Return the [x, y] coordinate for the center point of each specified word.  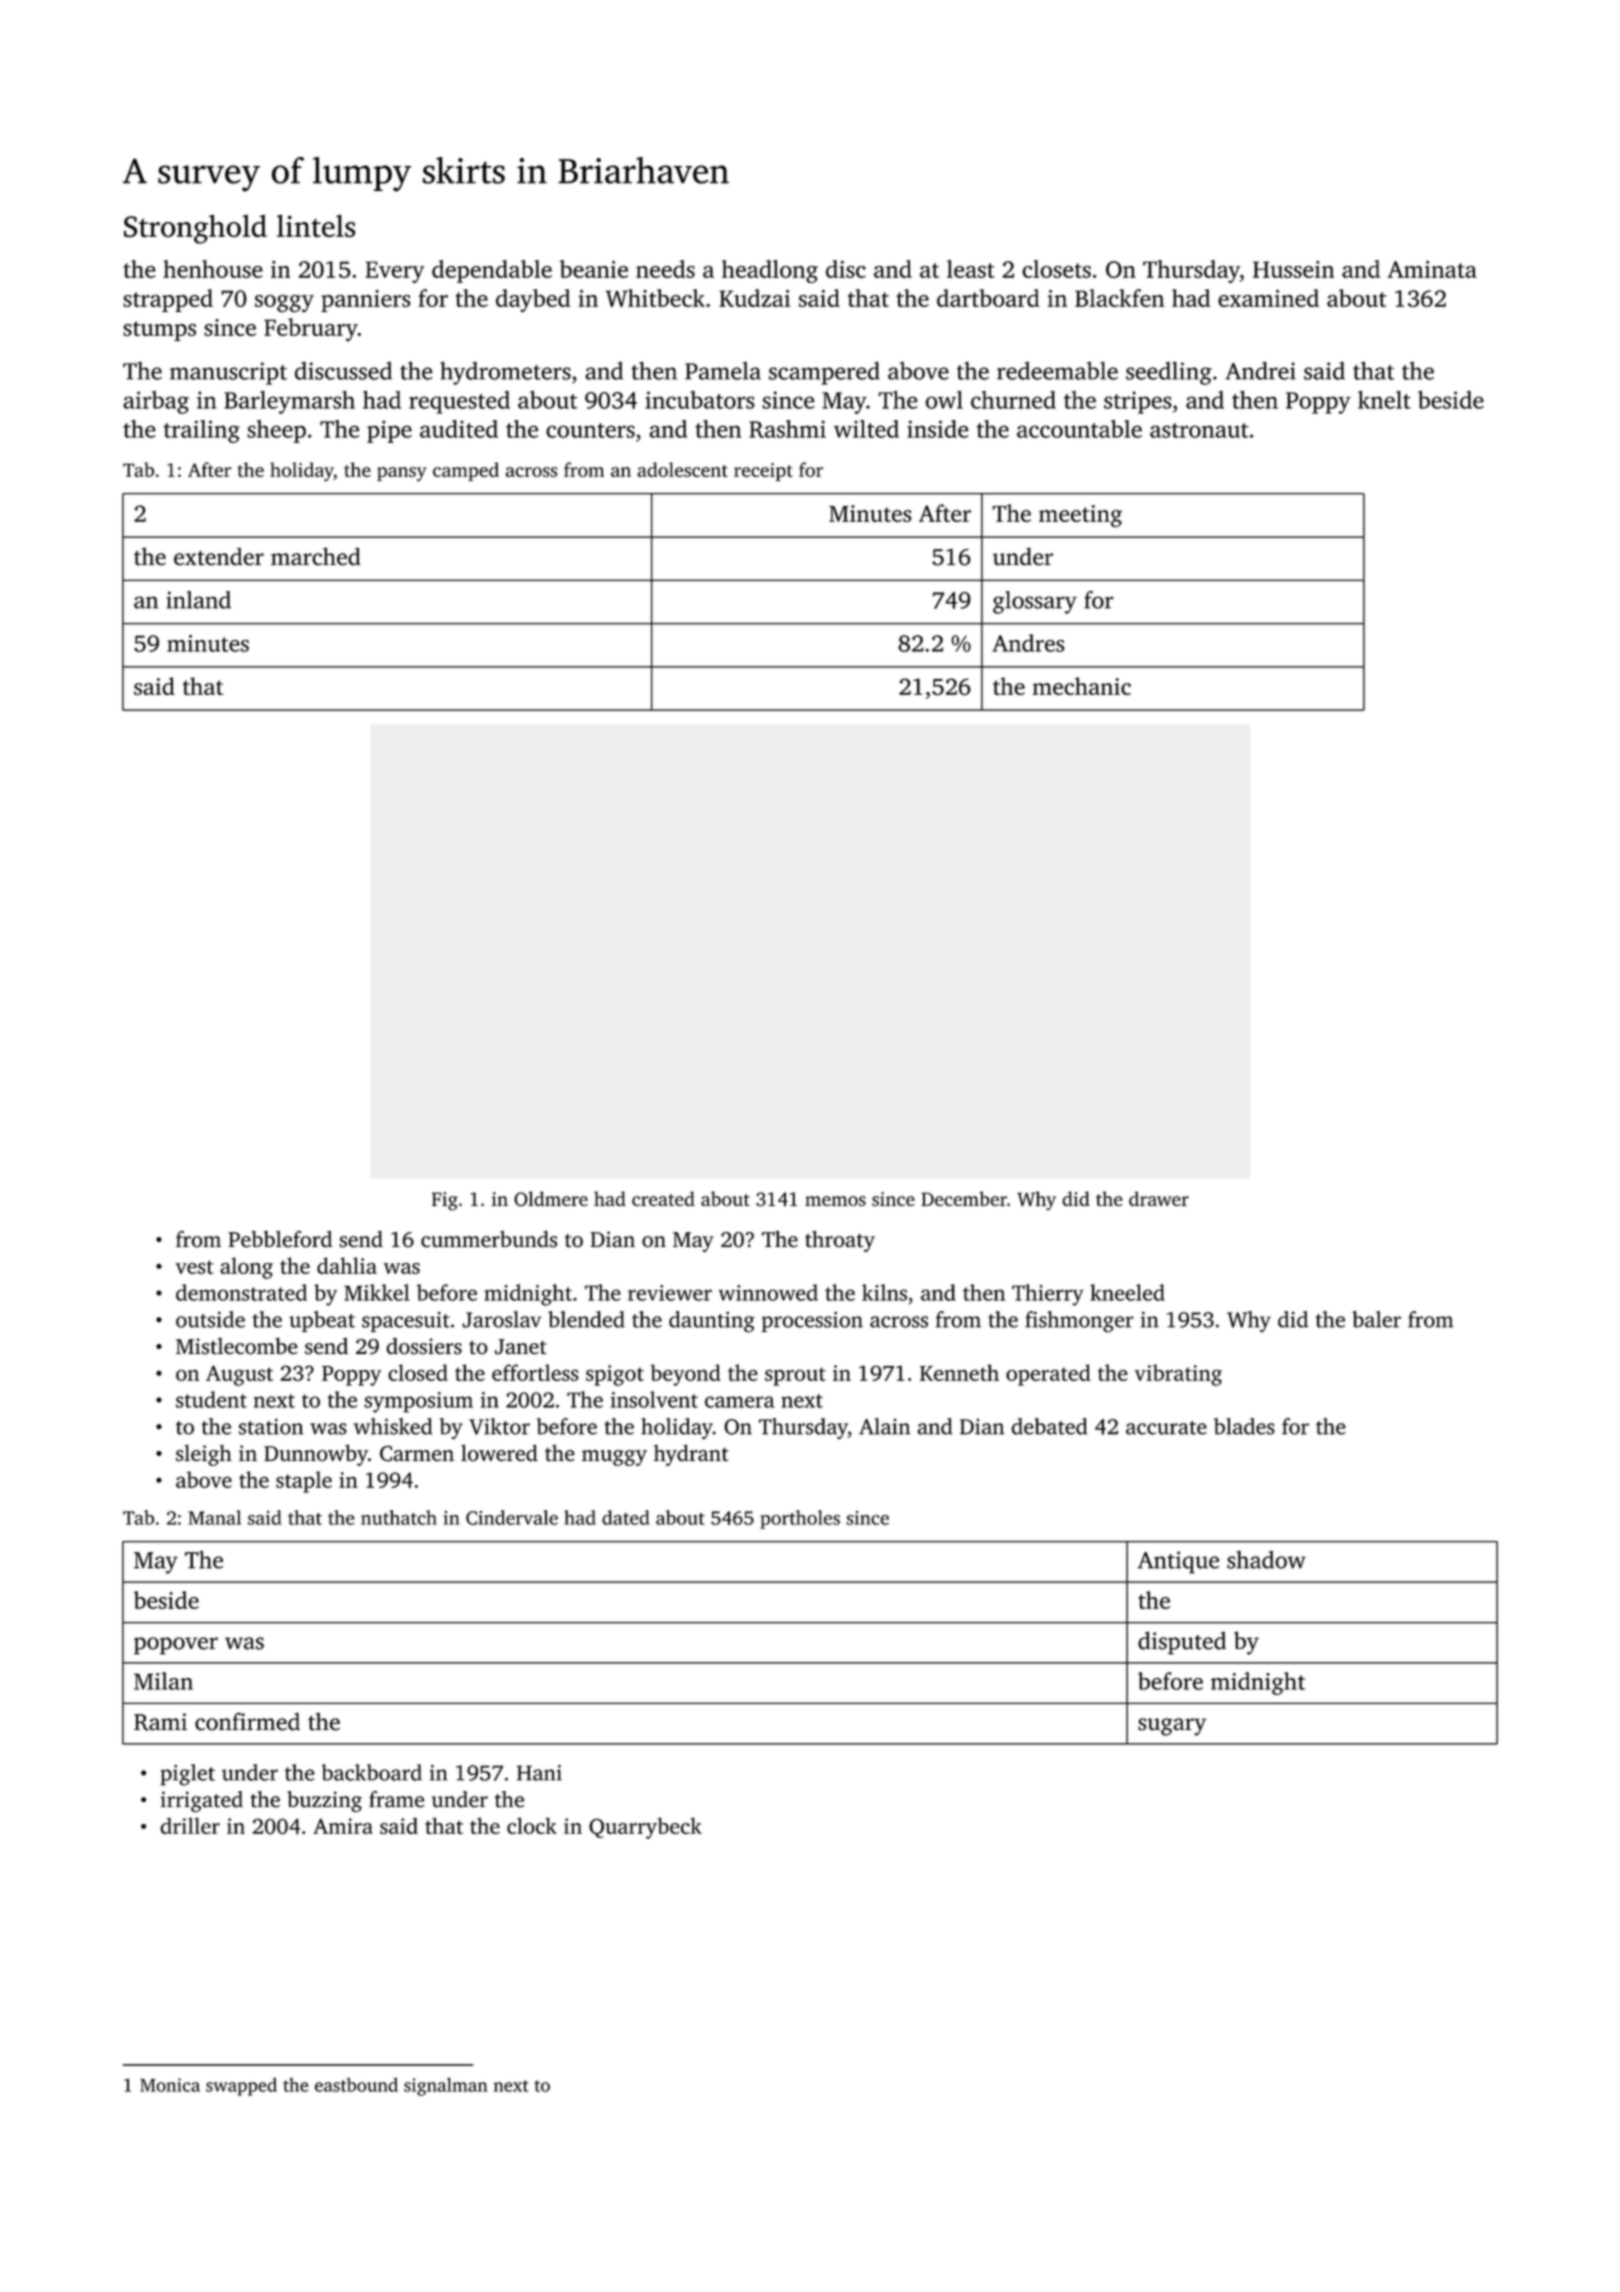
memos [835, 1201]
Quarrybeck [645, 1828]
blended [586, 1319]
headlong [770, 271]
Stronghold [195, 229]
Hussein [1293, 269]
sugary [1172, 1727]
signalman [446, 2087]
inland [198, 600]
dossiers [424, 1346]
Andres [1028, 643]
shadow [1266, 1560]
